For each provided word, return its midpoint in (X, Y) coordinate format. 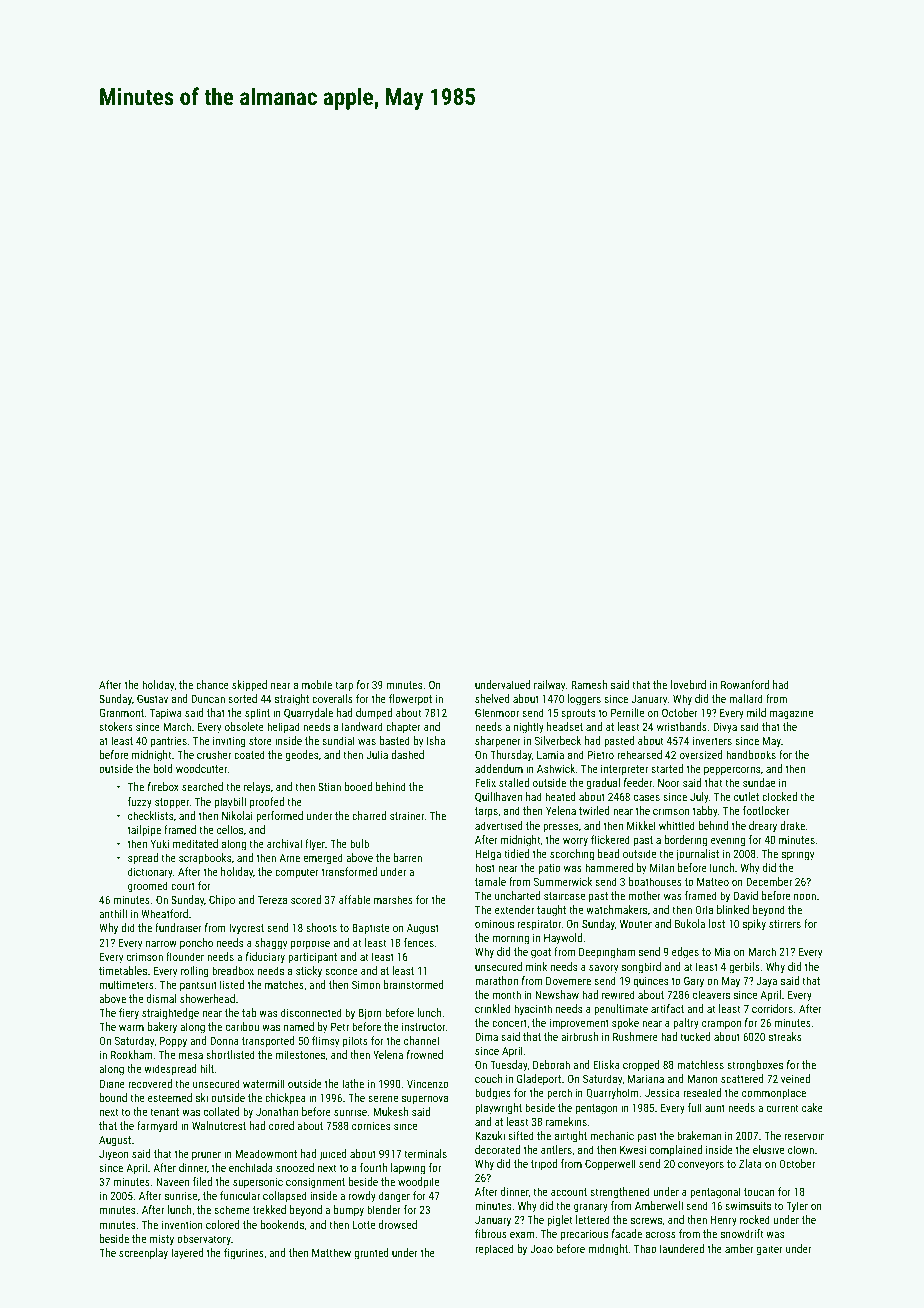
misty (162, 1240)
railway (549, 686)
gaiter (770, 1250)
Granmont (121, 712)
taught (551, 911)
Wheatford (164, 913)
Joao (541, 1248)
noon (805, 897)
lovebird (688, 684)
